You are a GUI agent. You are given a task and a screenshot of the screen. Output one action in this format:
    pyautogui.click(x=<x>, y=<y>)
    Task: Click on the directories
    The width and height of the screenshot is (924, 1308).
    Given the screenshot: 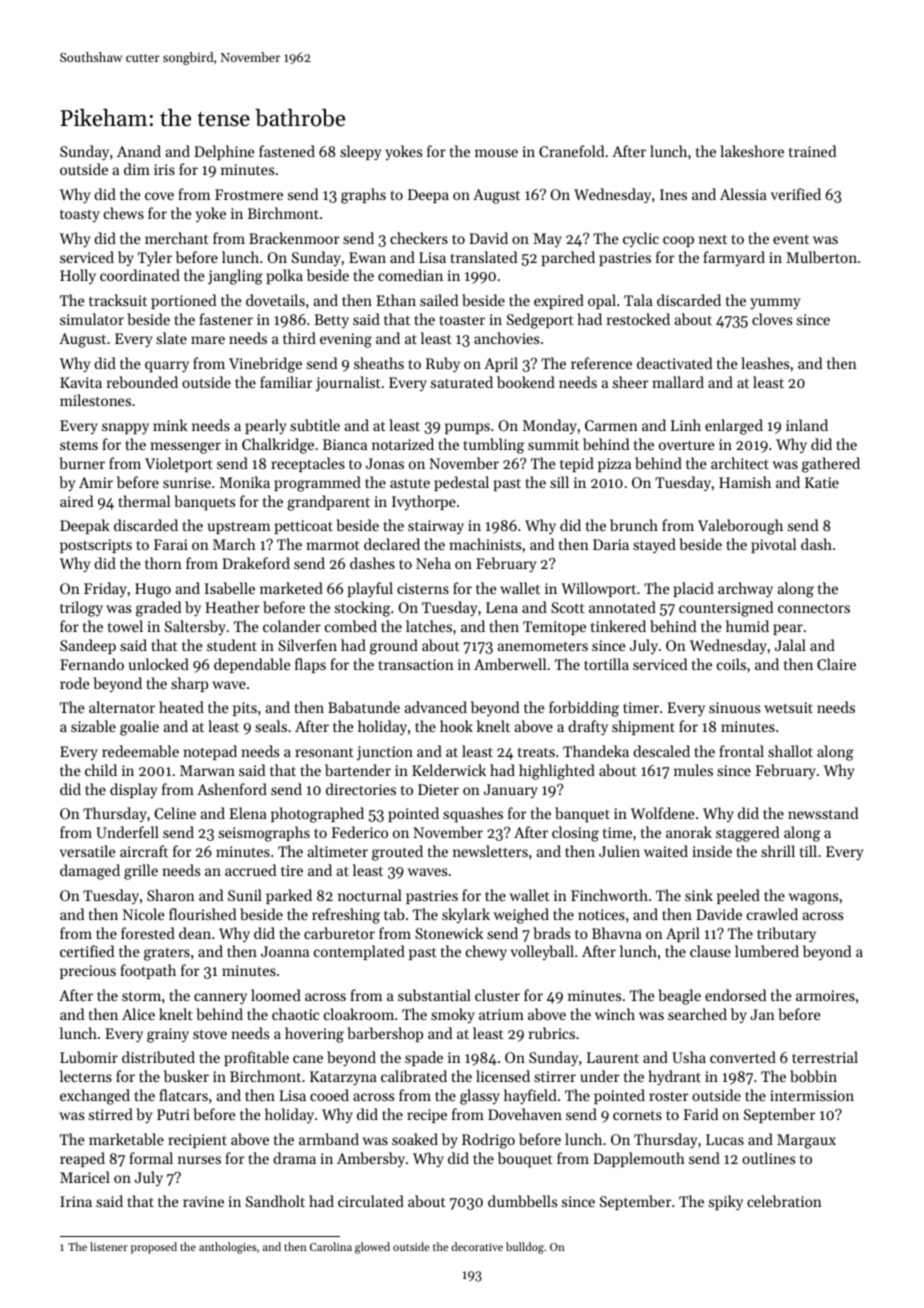 What is the action you would take?
    pyautogui.click(x=361, y=789)
